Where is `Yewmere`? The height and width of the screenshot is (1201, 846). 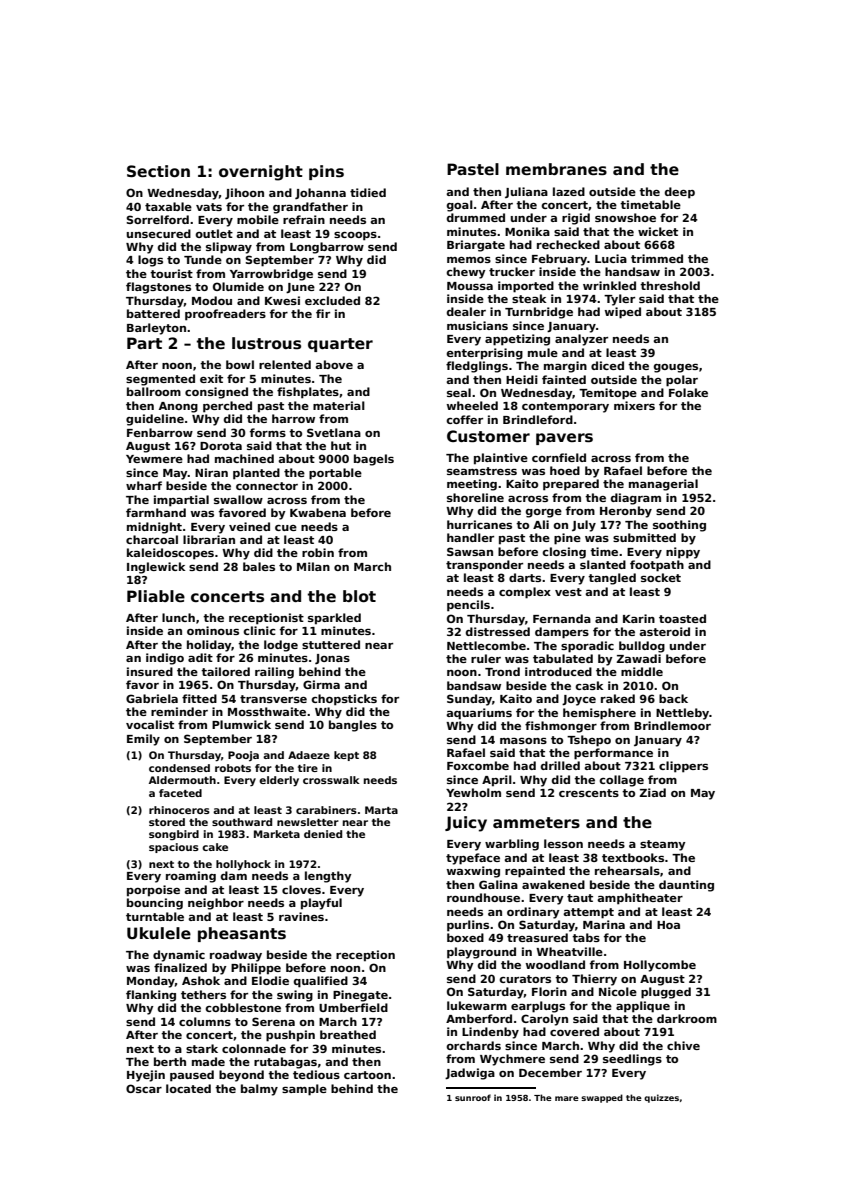 Yewmere is located at coordinates (154, 459).
